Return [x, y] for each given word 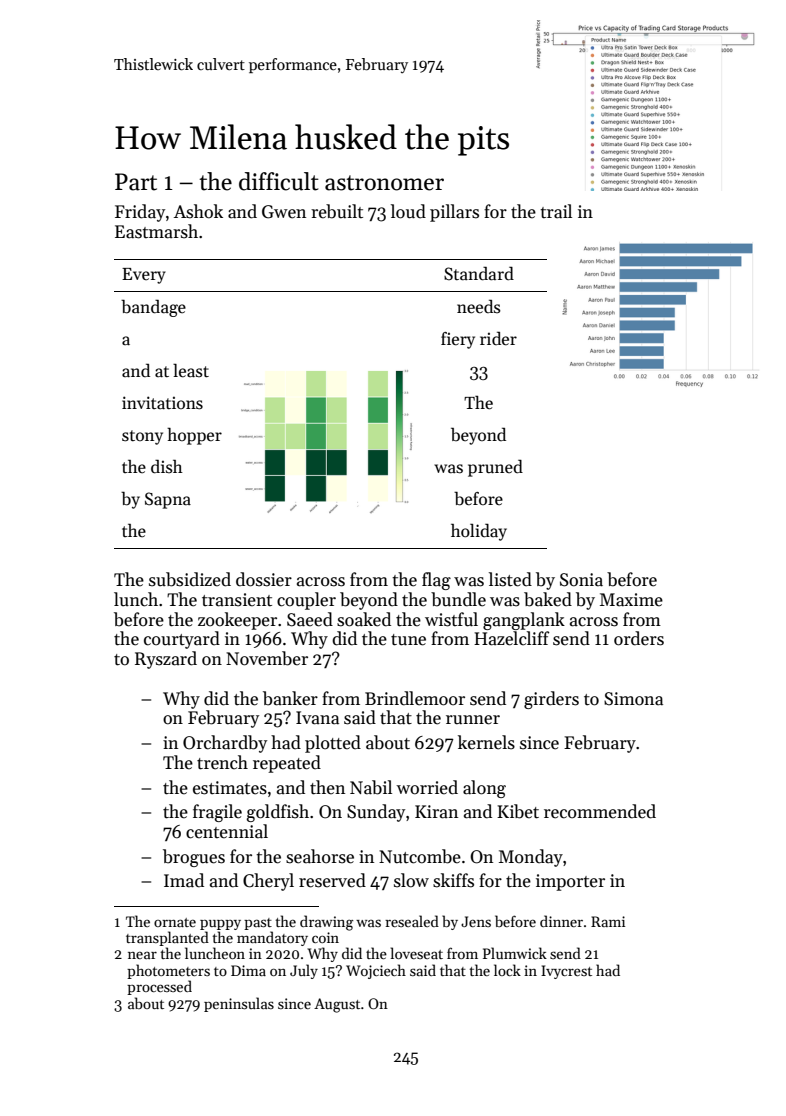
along [484, 789]
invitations [162, 403]
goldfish [278, 813]
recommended [600, 811]
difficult [279, 181]
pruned [495, 468]
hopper [194, 436]
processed [159, 987]
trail [556, 211]
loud [408, 211]
